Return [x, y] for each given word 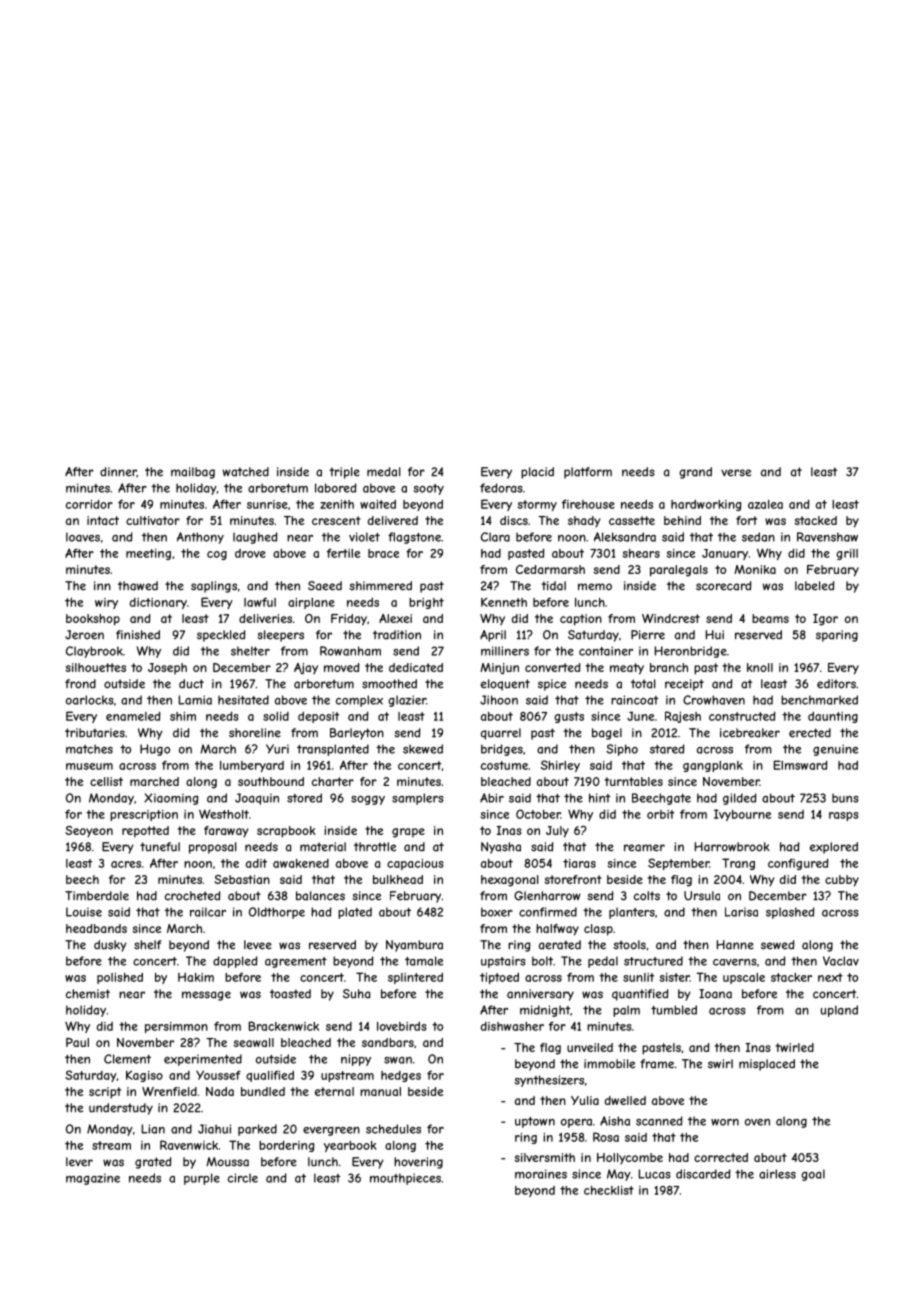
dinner [118, 472]
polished [120, 978]
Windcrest [671, 618]
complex [359, 701]
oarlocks [90, 700]
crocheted [192, 896]
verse [736, 473]
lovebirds [402, 1026]
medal [384, 472]
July [557, 832]
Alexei [395, 618]
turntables [634, 781]
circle [243, 1178]
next [830, 977]
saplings [214, 587]
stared [667, 749]
